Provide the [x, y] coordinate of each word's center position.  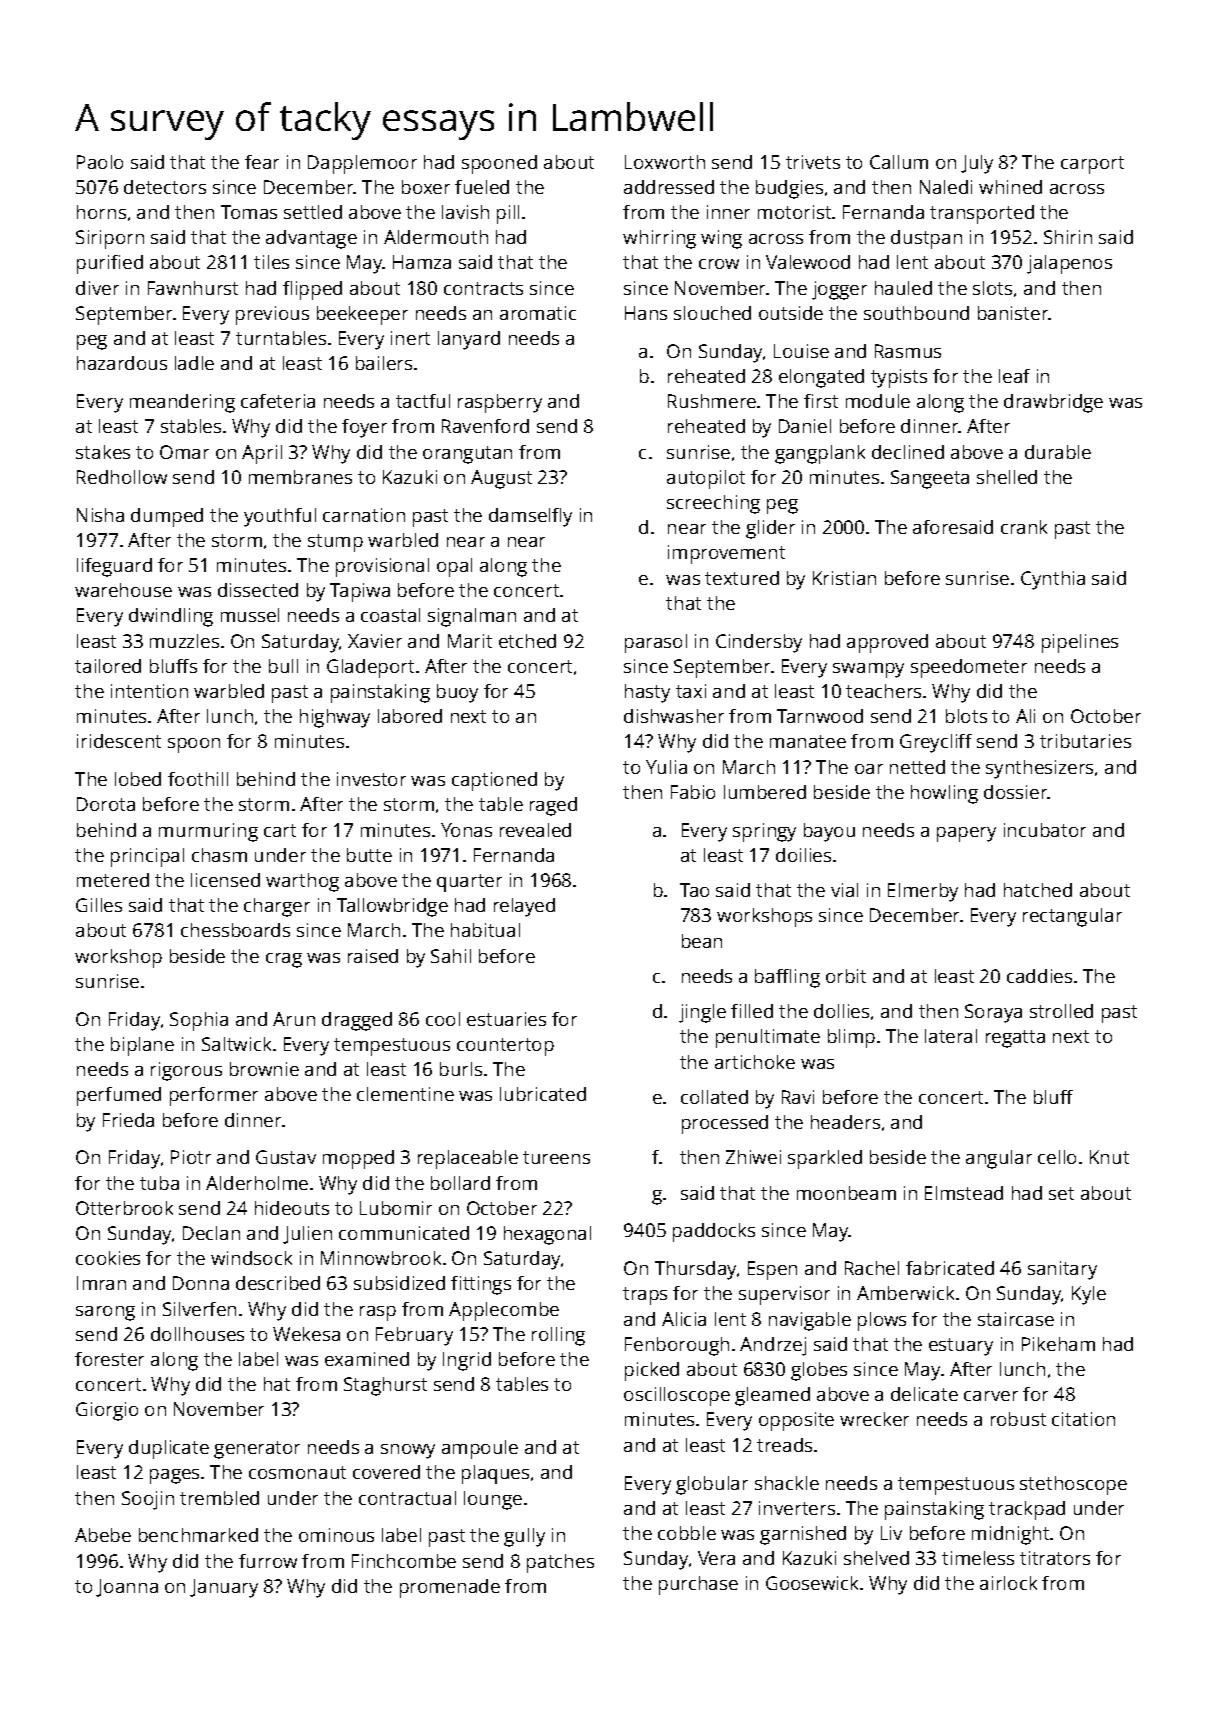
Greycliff [936, 743]
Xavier [375, 641]
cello [1057, 1157]
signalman [472, 617]
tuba [159, 1183]
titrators [1055, 1558]
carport [1092, 165]
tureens [556, 1157]
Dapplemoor [362, 164]
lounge [493, 1500]
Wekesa [306, 1334]
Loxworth [665, 162]
